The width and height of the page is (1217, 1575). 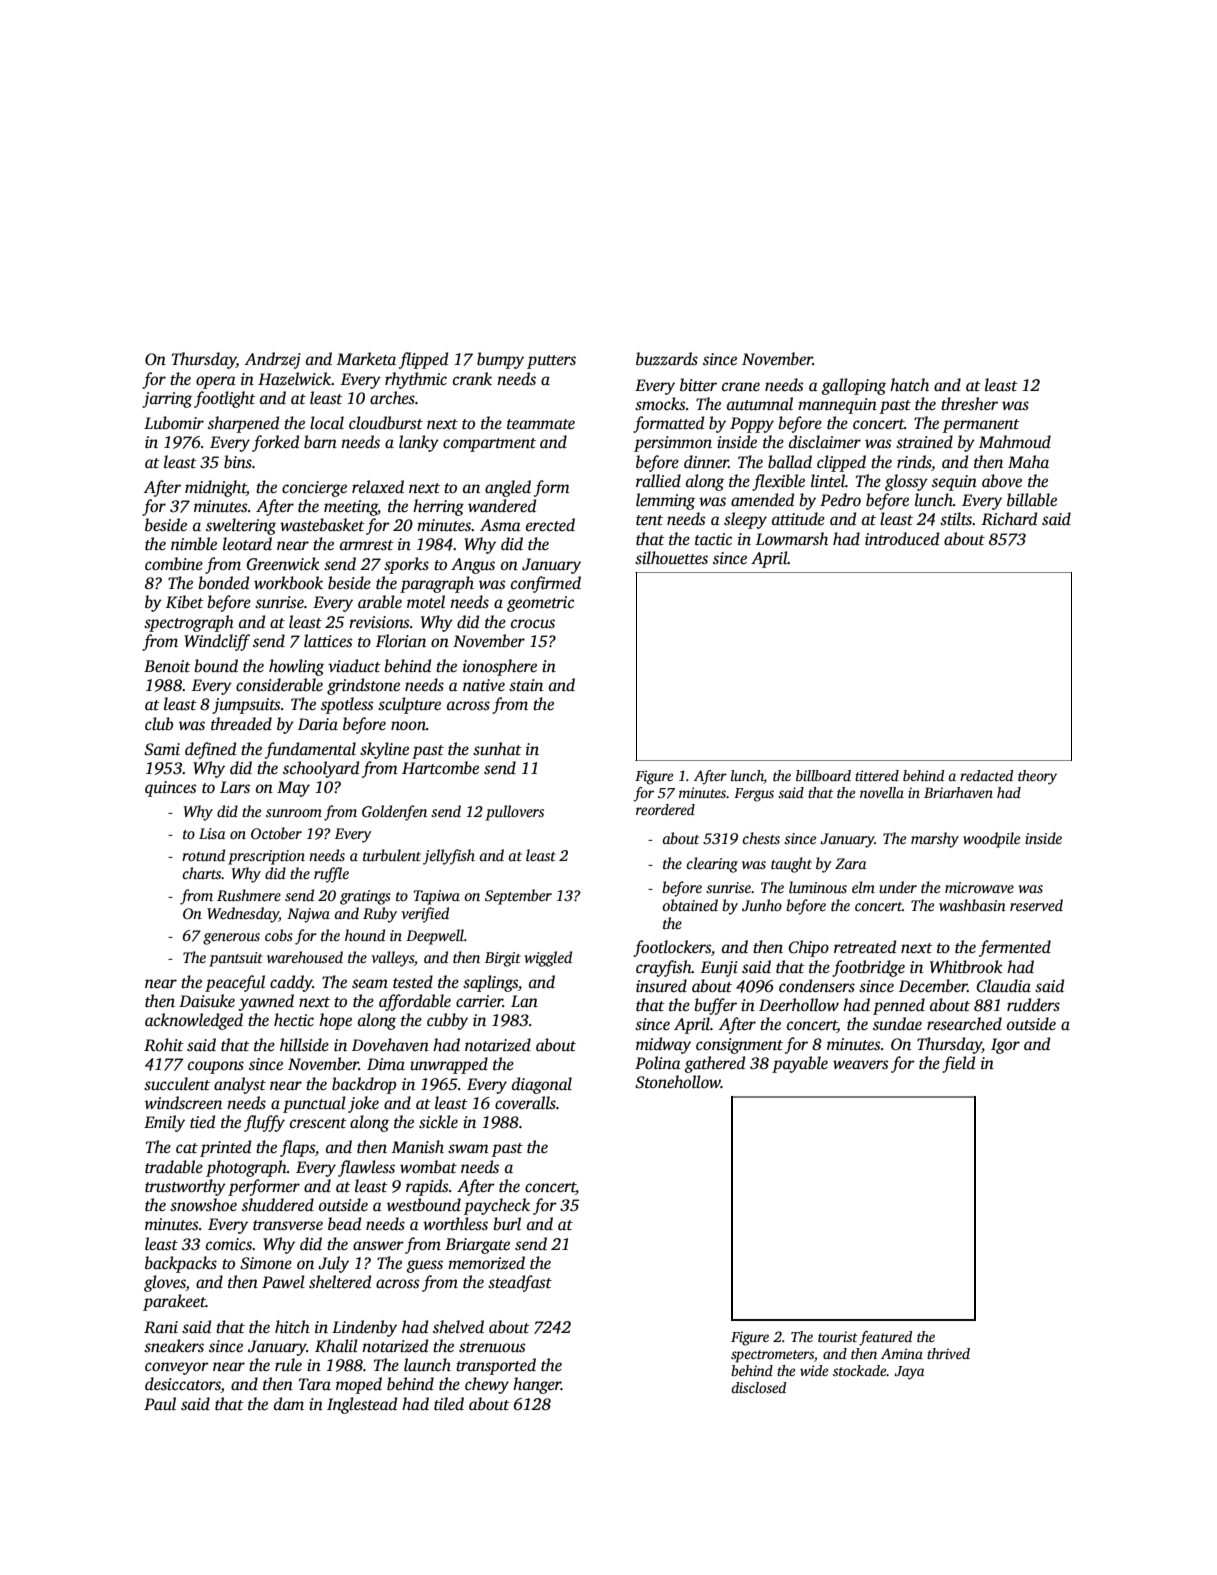 What do you see at coordinates (164, 1123) in the page?
I see `Emily` at bounding box center [164, 1123].
